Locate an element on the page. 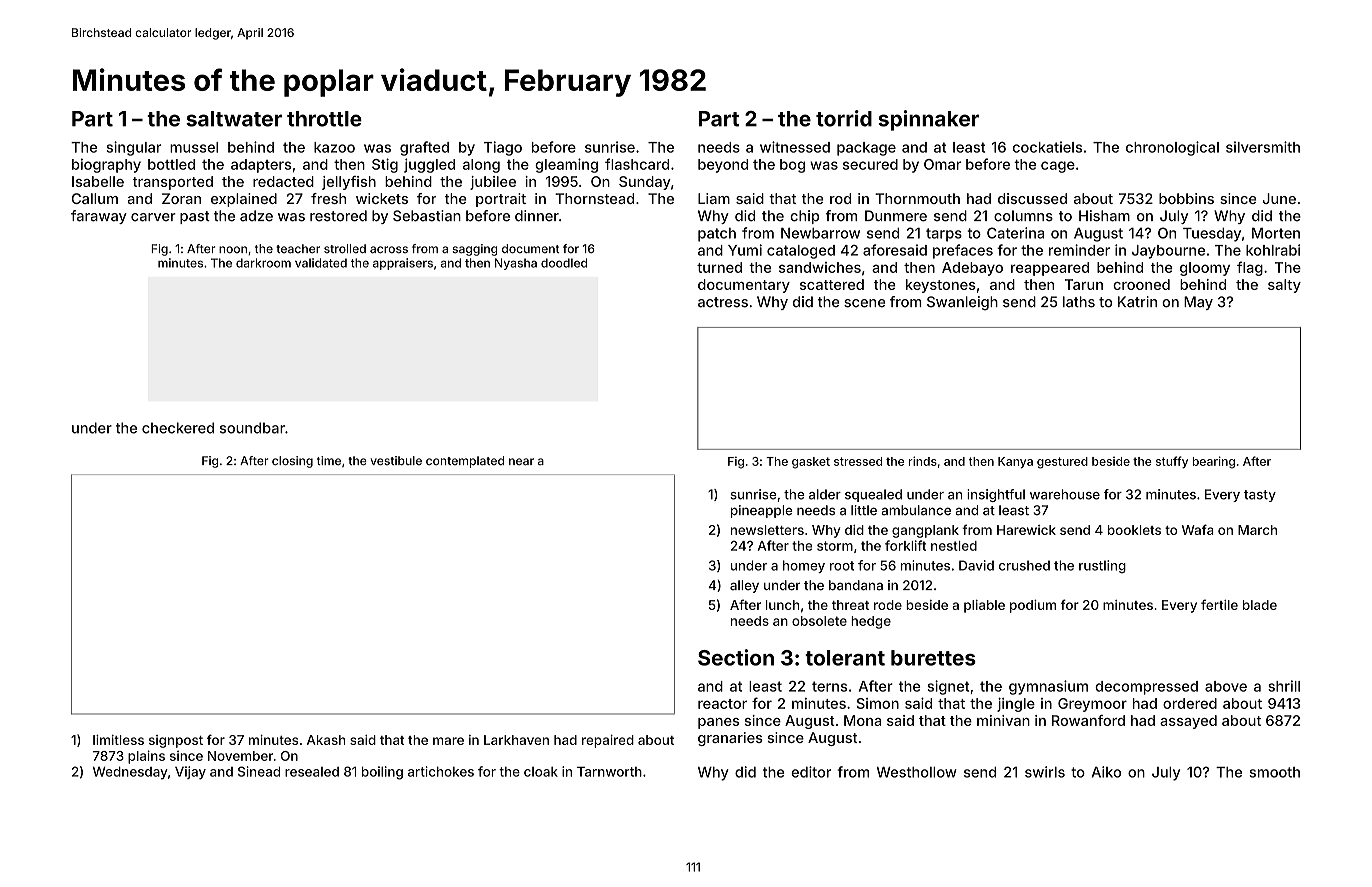 Image resolution: width=1372 pixels, height=887 pixels. silversmith is located at coordinates (1263, 147).
